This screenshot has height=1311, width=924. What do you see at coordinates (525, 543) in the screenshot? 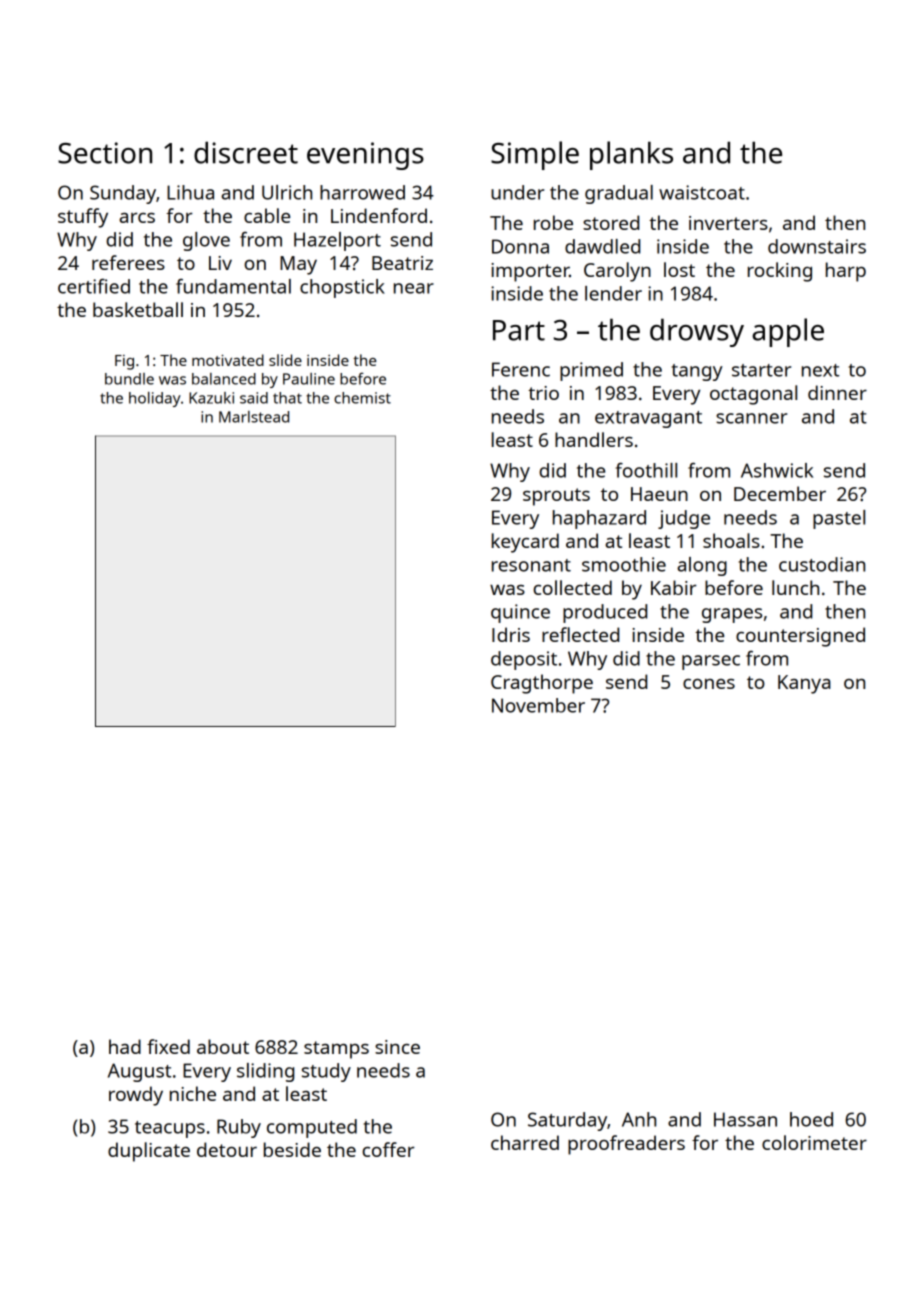
I see `keycard` at bounding box center [525, 543].
